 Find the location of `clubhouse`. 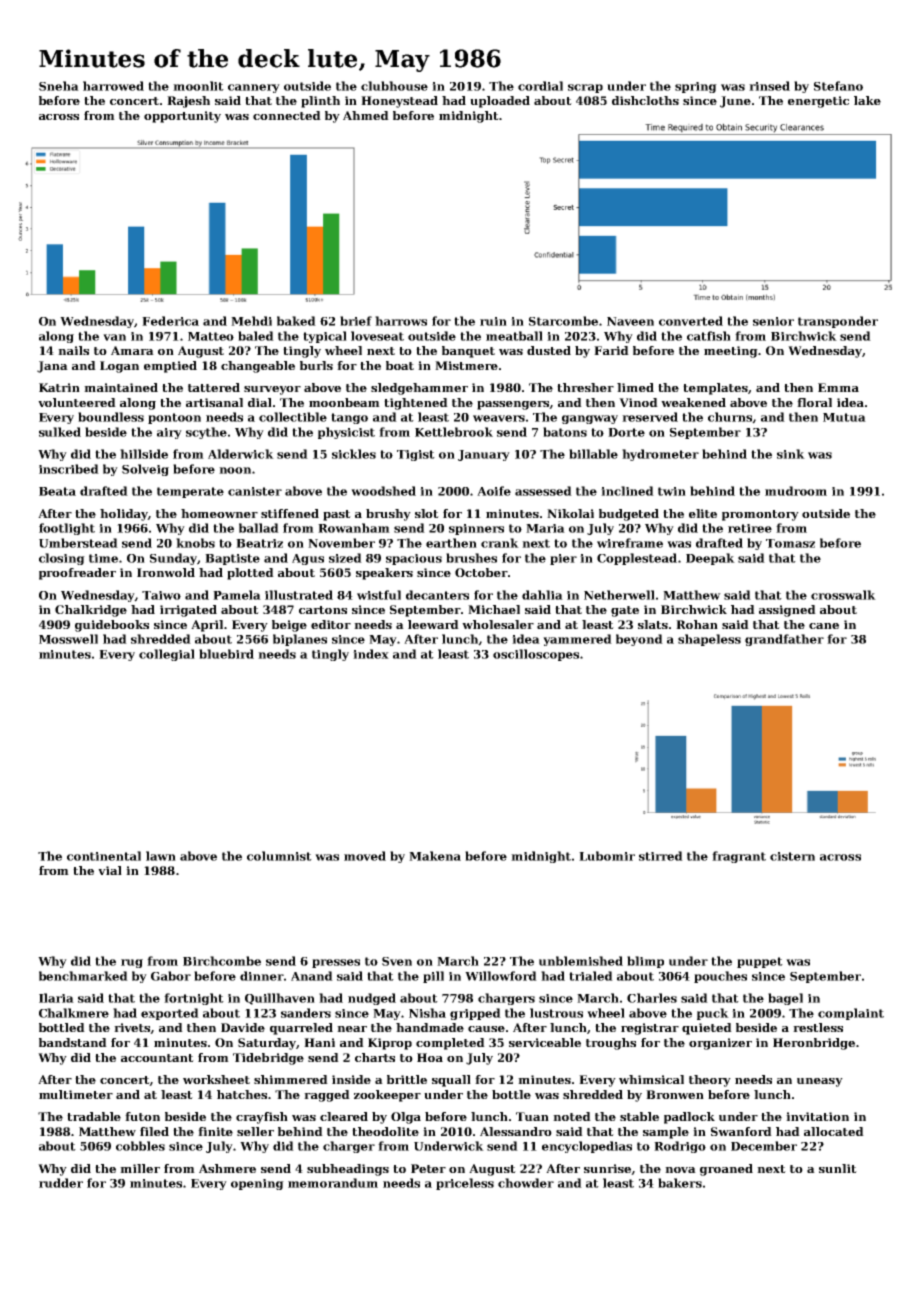

clubhouse is located at coordinates (394, 86).
